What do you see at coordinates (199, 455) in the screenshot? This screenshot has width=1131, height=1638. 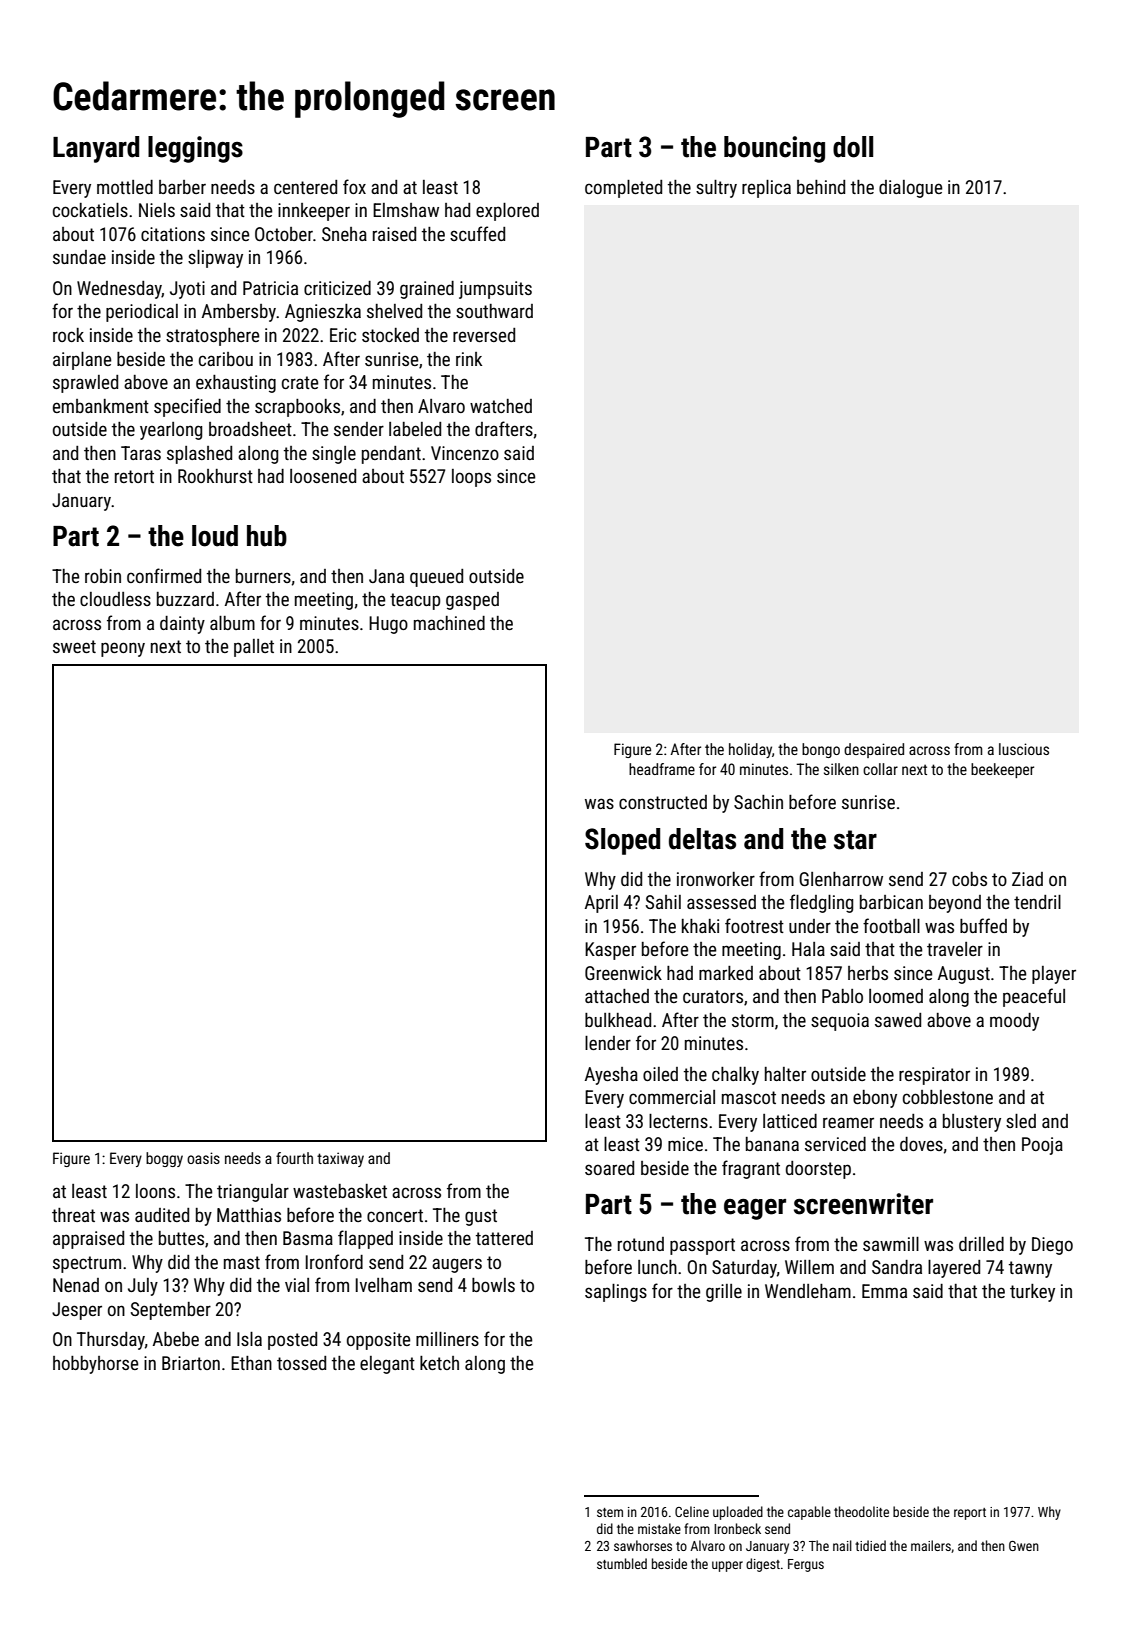 I see `splashed` at bounding box center [199, 455].
